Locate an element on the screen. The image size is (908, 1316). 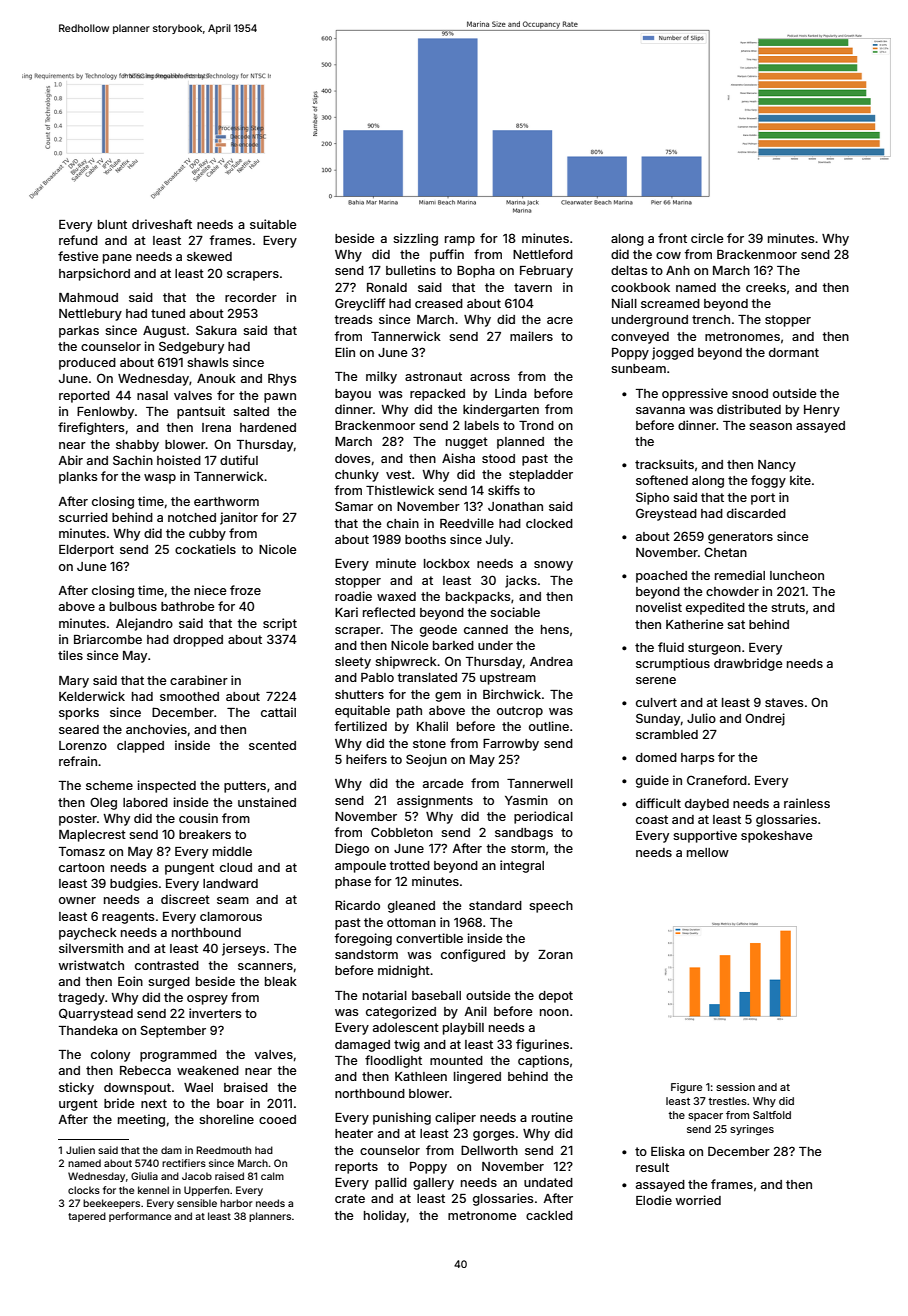
milky is located at coordinates (381, 377).
